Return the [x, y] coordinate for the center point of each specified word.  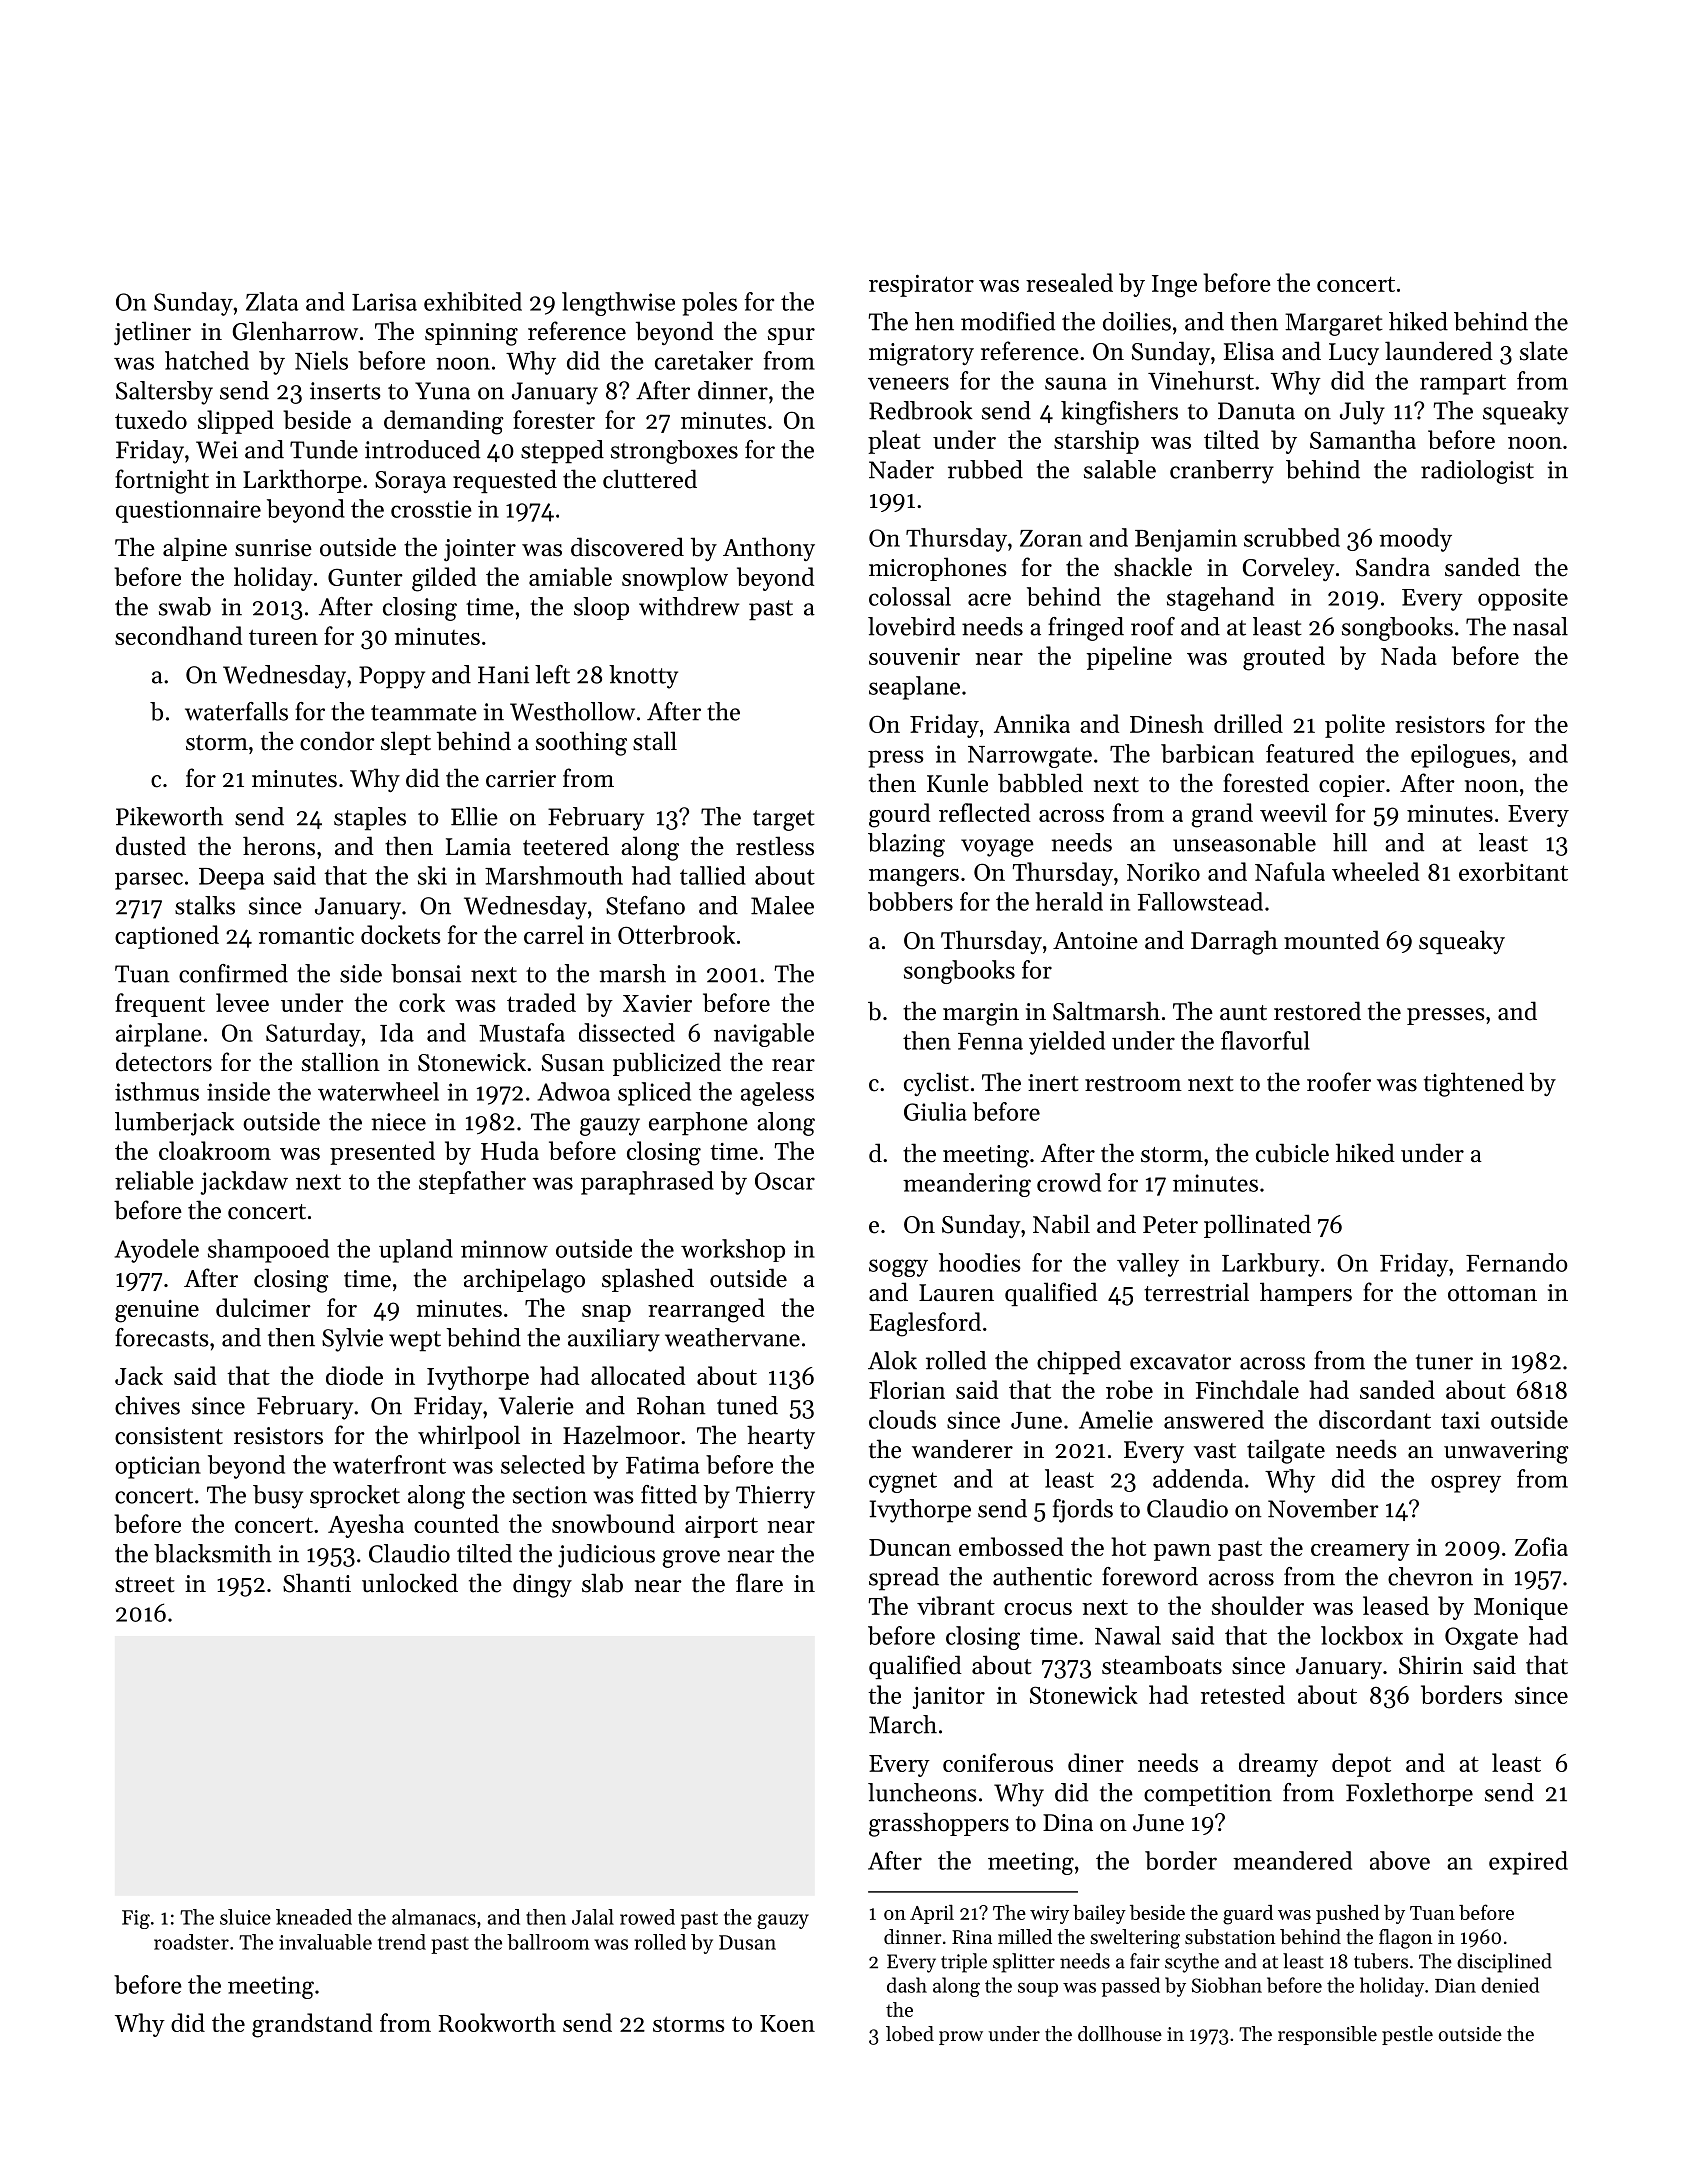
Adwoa [573, 1091]
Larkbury [1271, 1265]
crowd [1069, 1182]
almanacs [434, 1917]
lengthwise [618, 304]
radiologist [1477, 472]
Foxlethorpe [1409, 1794]
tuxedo [151, 419]
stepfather [472, 1182]
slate [1544, 351]
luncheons [922, 1792]
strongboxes [674, 452]
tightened [1474, 1084]
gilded [444, 579]
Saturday [313, 1035]
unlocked [410, 1583]
